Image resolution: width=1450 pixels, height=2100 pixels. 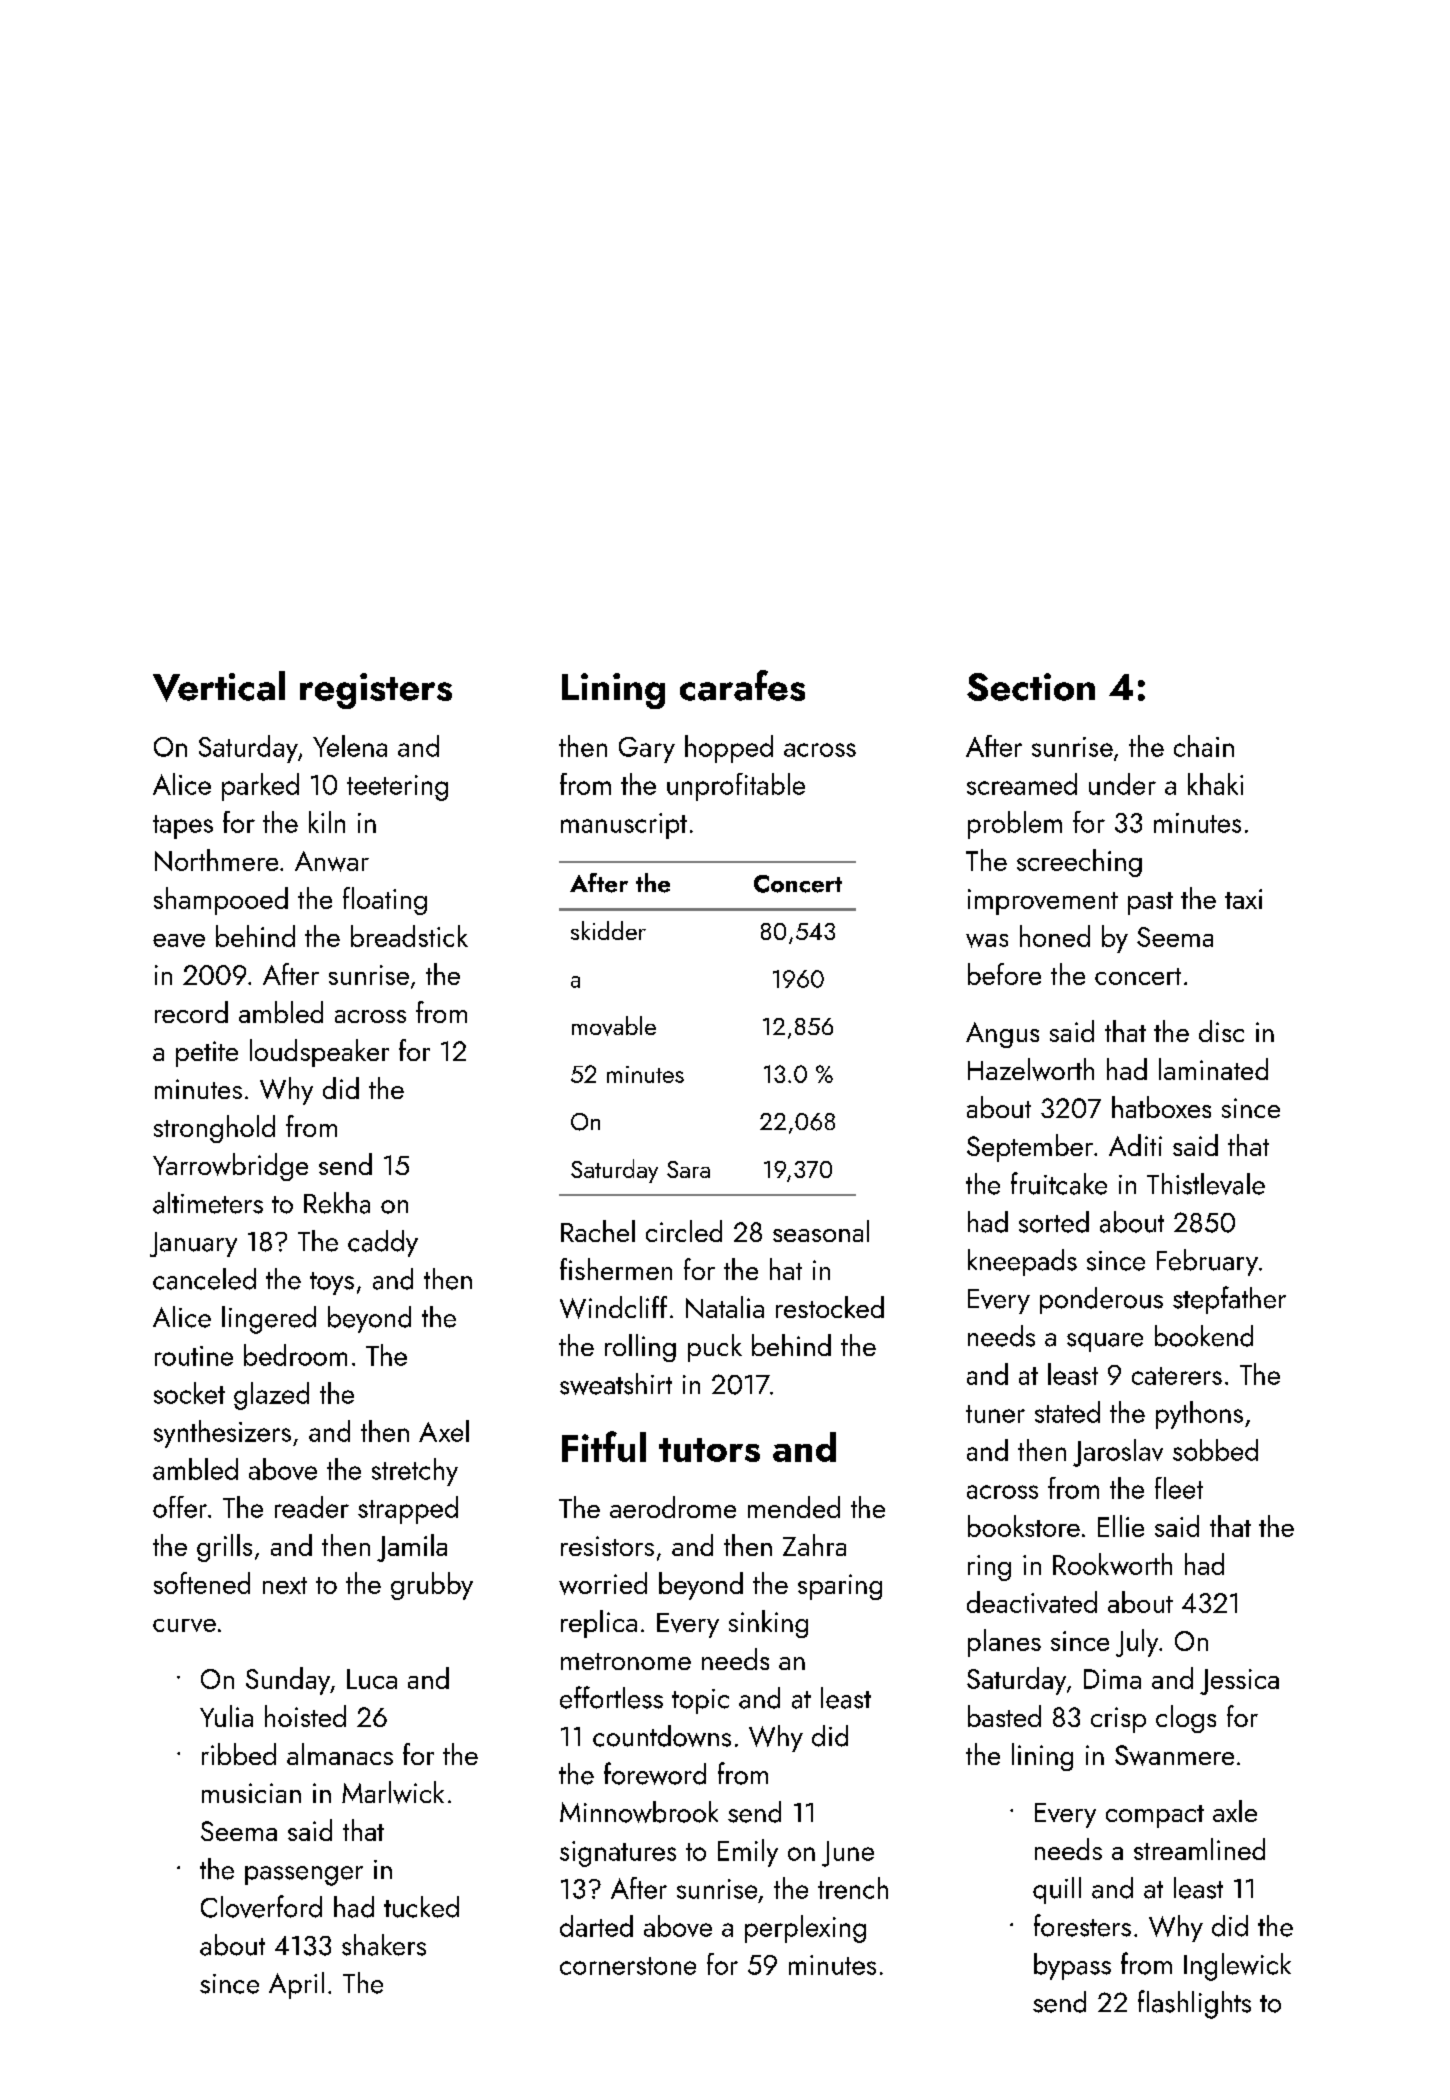 I want to click on petite, so click(x=207, y=1054).
